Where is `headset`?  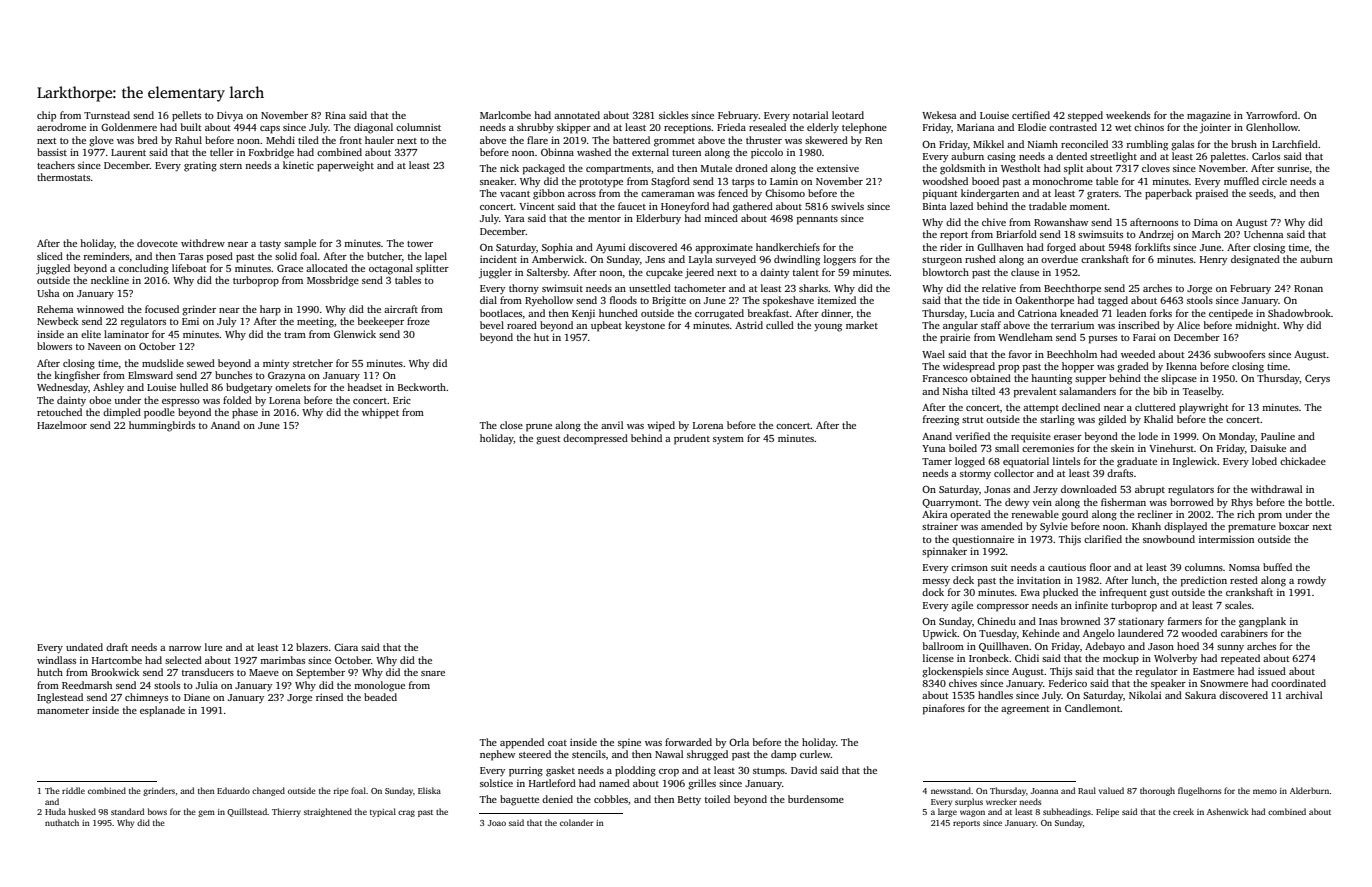
headset is located at coordinates (364, 387).
